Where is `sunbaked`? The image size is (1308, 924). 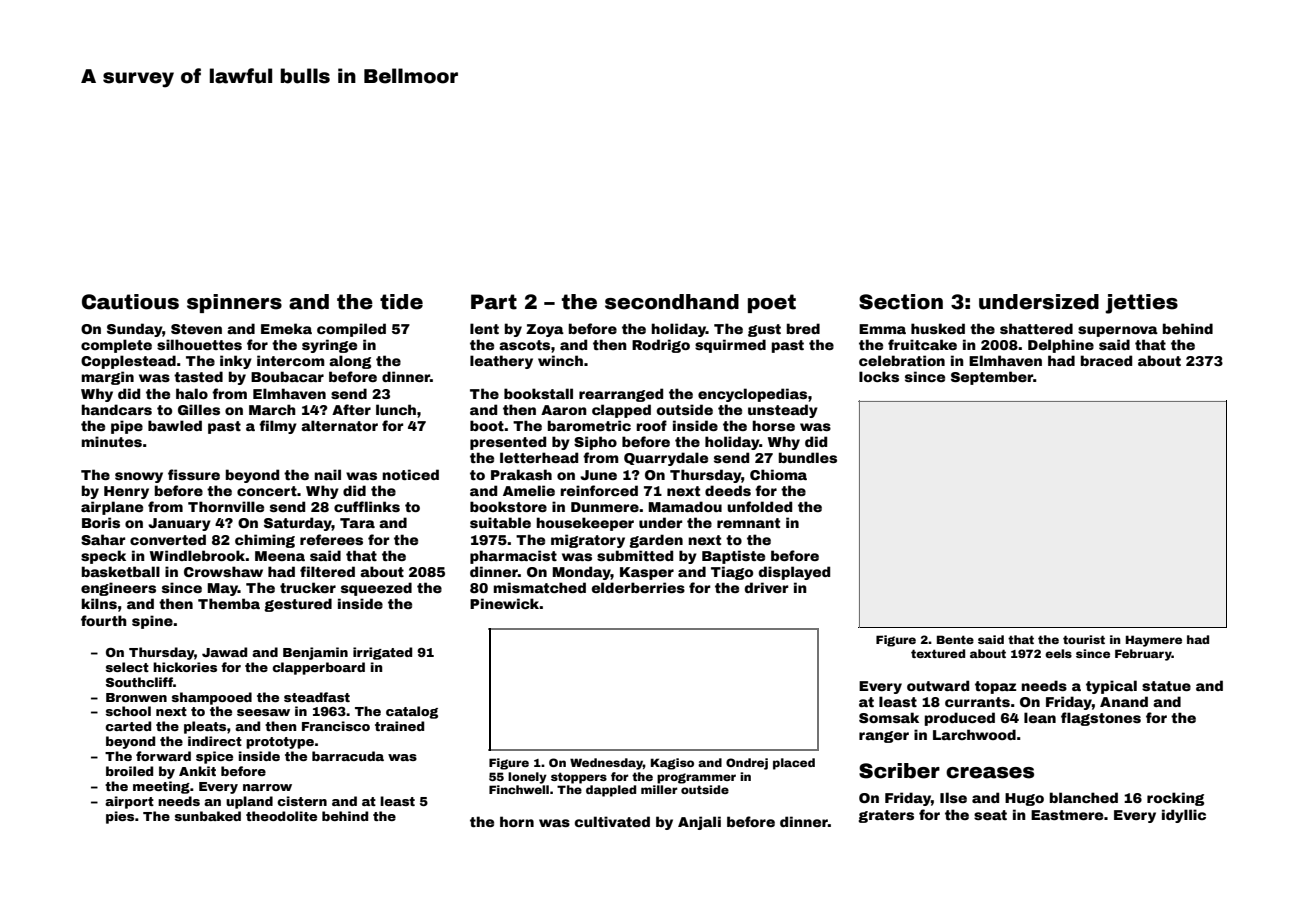
sunbaked is located at coordinates (208, 816).
